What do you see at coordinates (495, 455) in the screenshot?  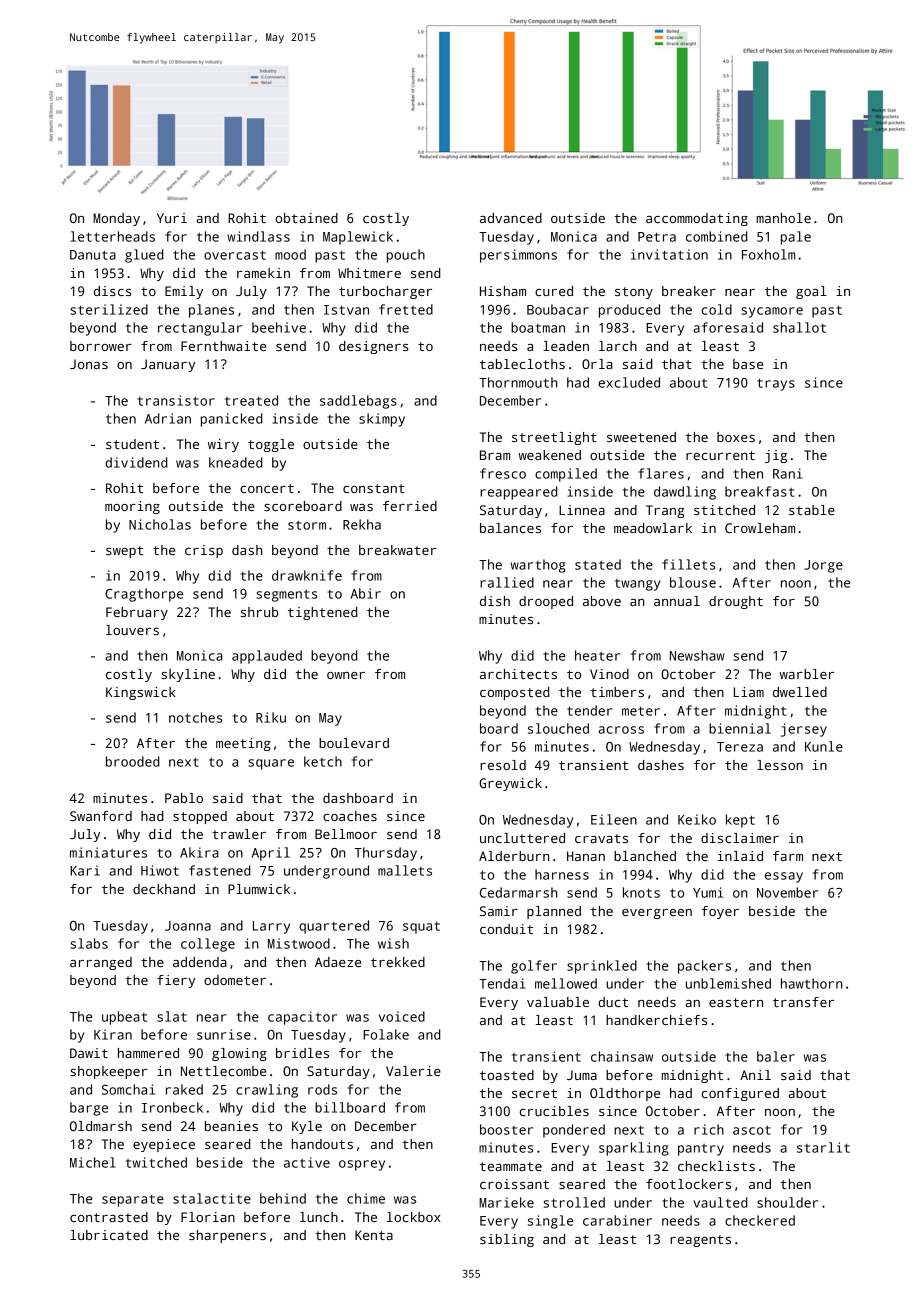 I see `Bram` at bounding box center [495, 455].
